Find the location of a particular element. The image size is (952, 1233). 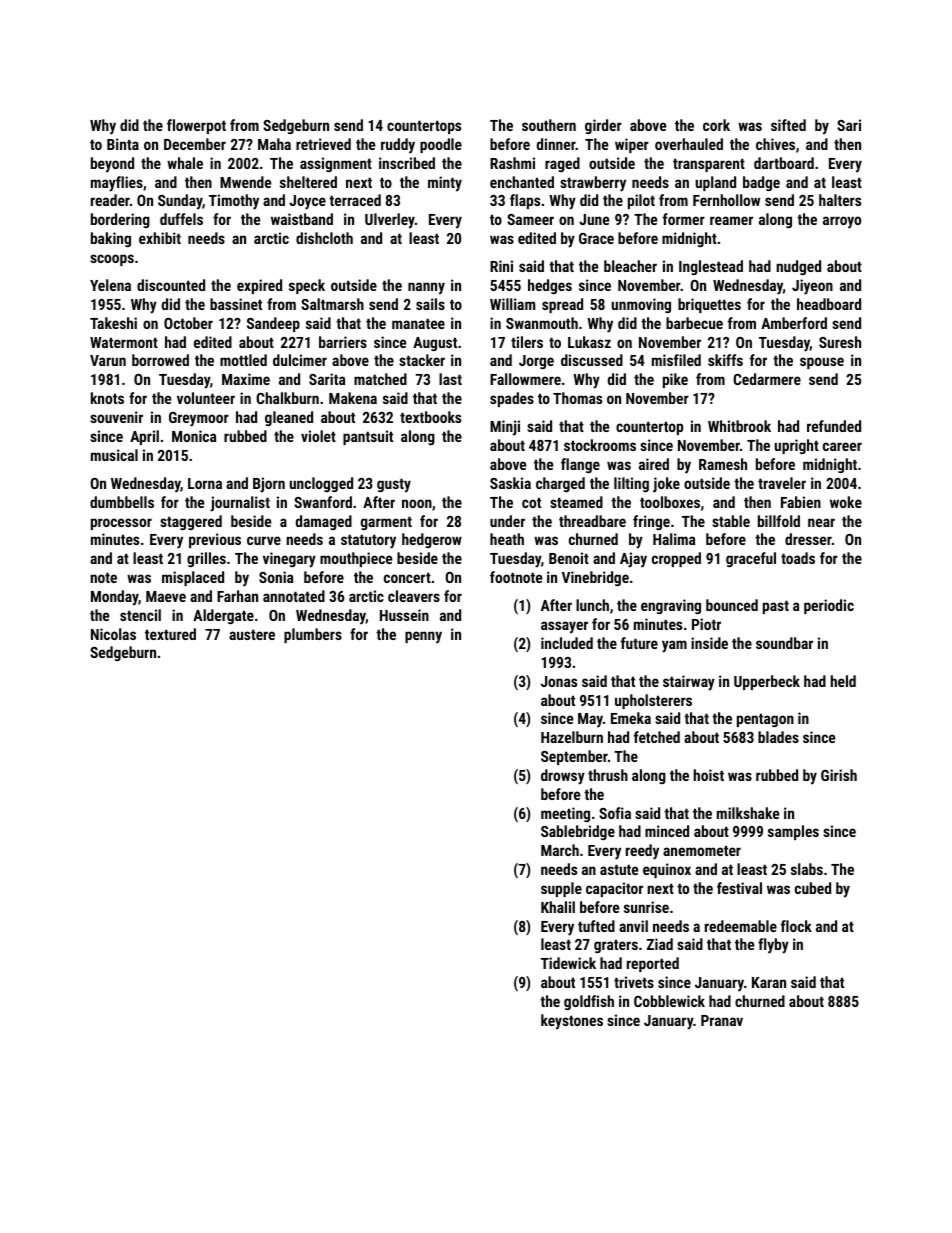

December is located at coordinates (195, 144).
